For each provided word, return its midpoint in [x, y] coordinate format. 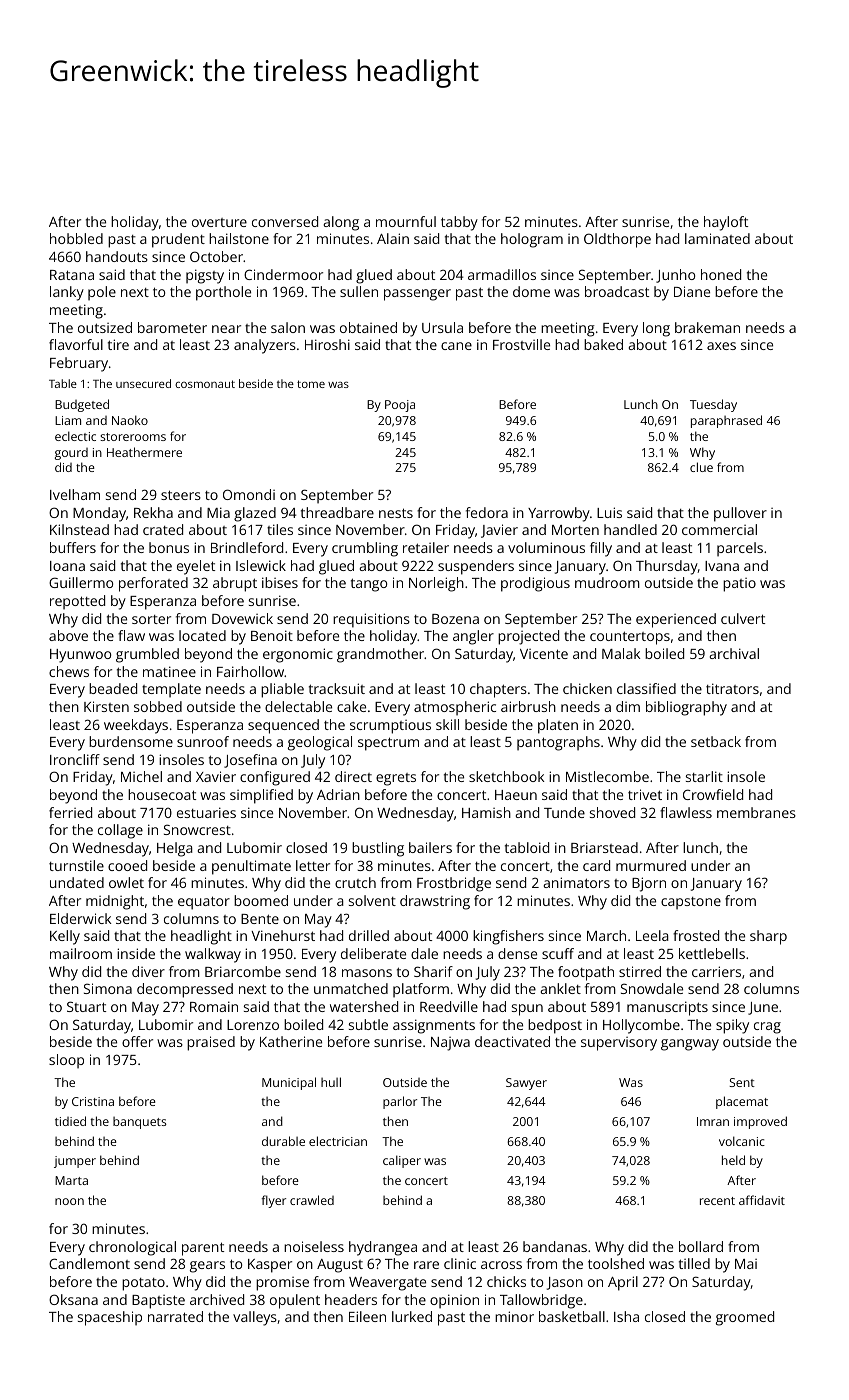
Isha [626, 1316]
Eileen [367, 1316]
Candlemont [89, 1263]
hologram [532, 240]
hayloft [726, 223]
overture [219, 222]
